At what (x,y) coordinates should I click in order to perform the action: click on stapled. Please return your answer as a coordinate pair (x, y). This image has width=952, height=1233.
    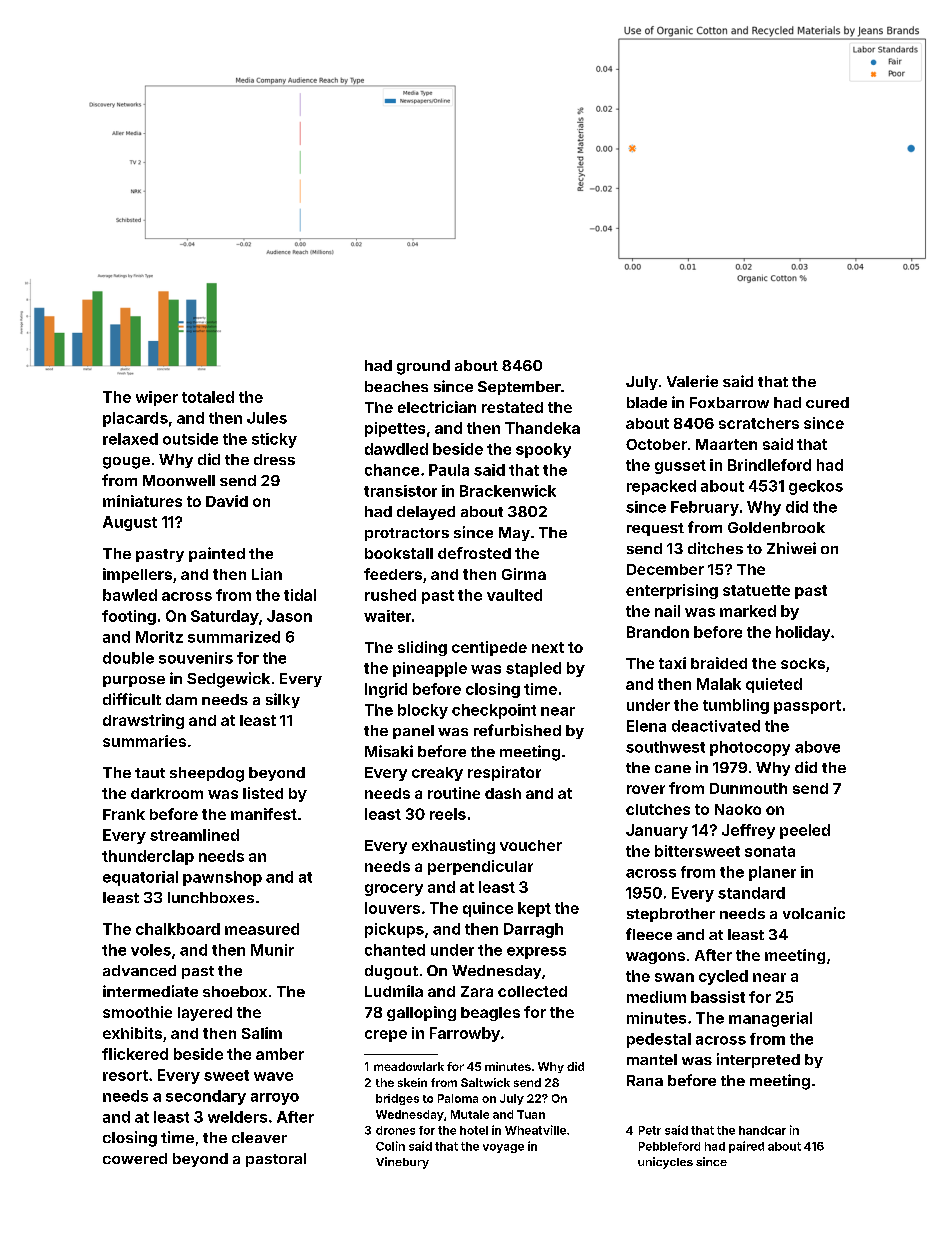
    Looking at the image, I should click on (533, 669).
